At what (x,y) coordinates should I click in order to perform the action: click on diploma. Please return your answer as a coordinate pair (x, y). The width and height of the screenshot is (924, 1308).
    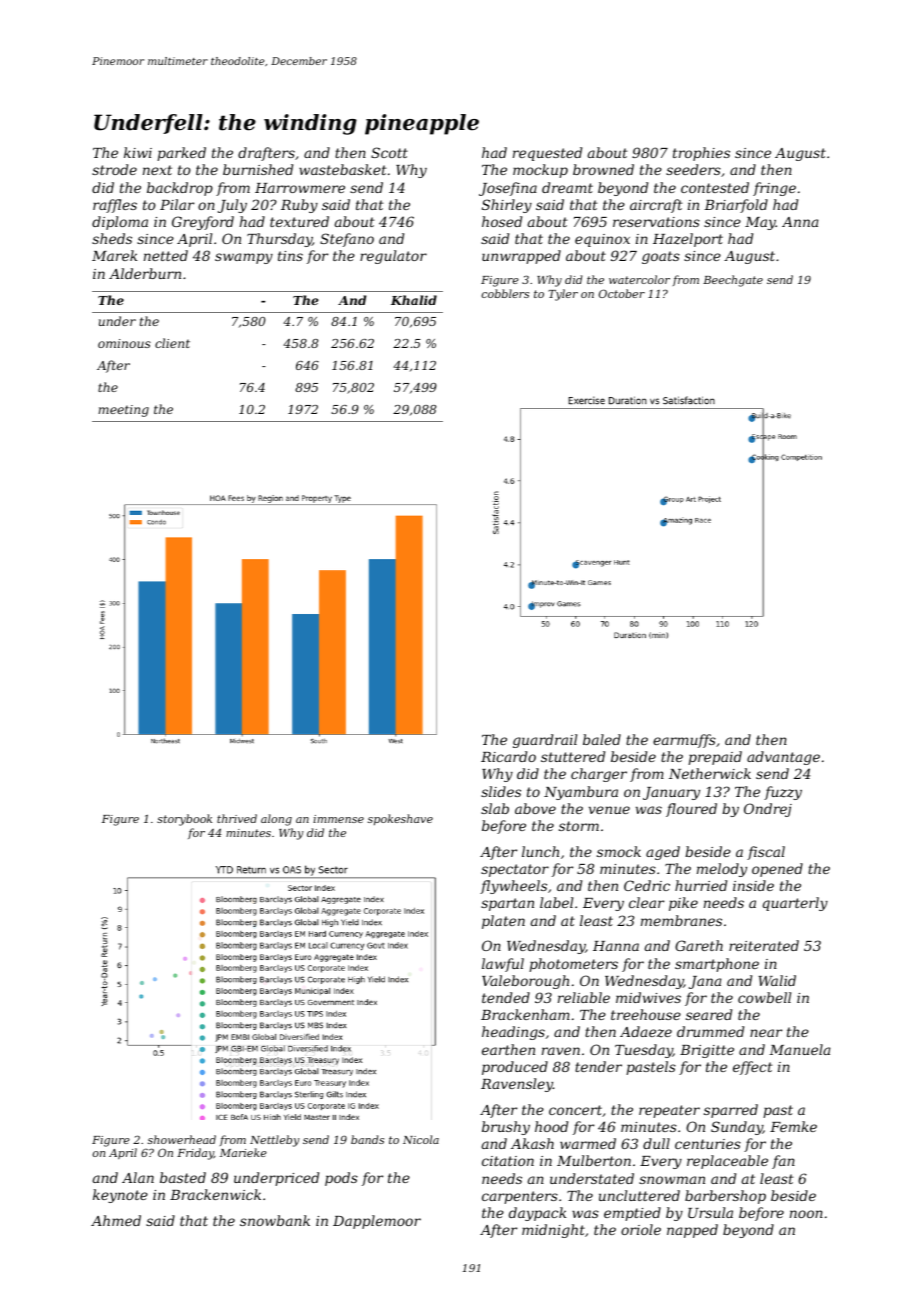
    Looking at the image, I should click on (120, 223).
